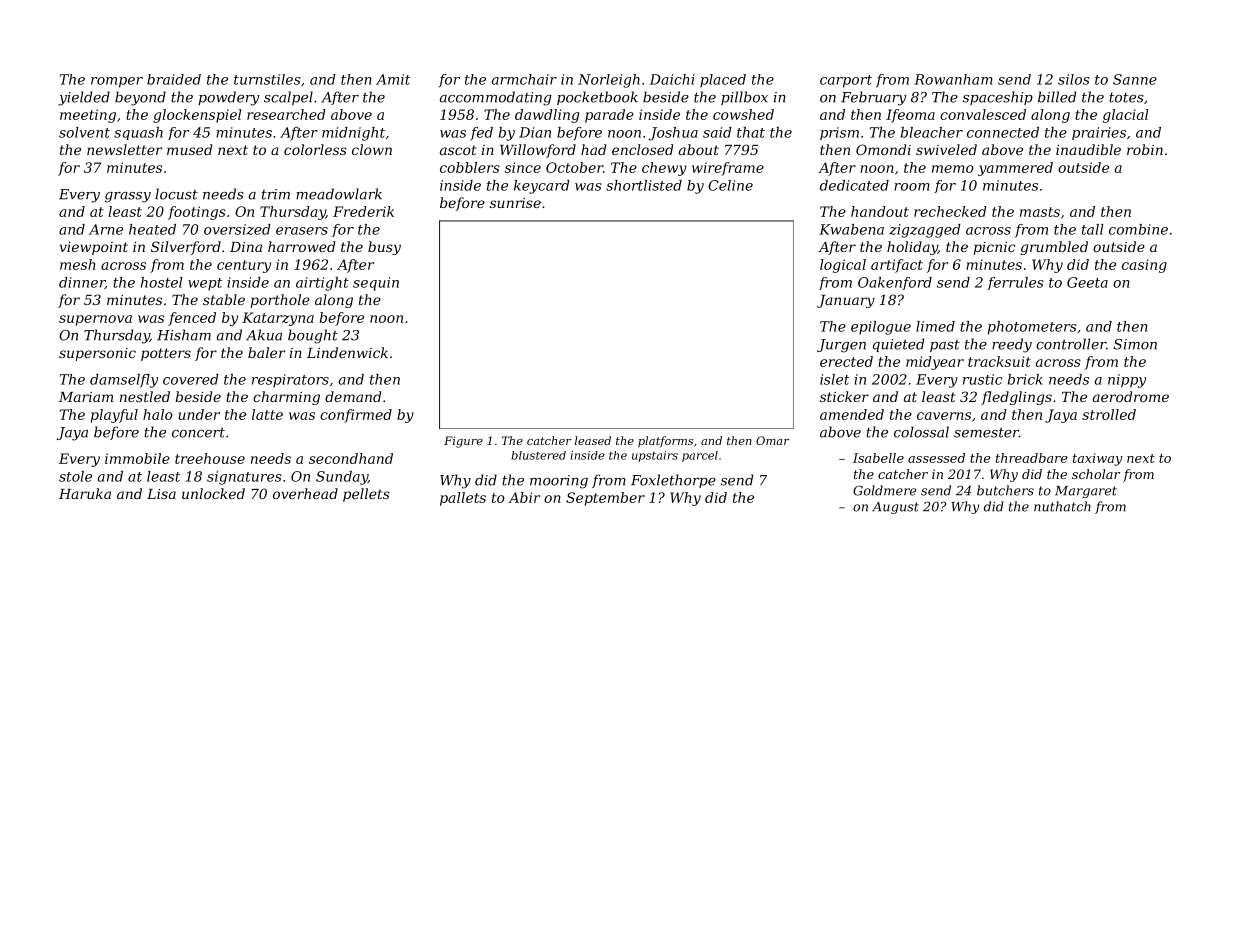 Image resolution: width=1233 pixels, height=952 pixels. What do you see at coordinates (458, 150) in the screenshot?
I see `ascot` at bounding box center [458, 150].
